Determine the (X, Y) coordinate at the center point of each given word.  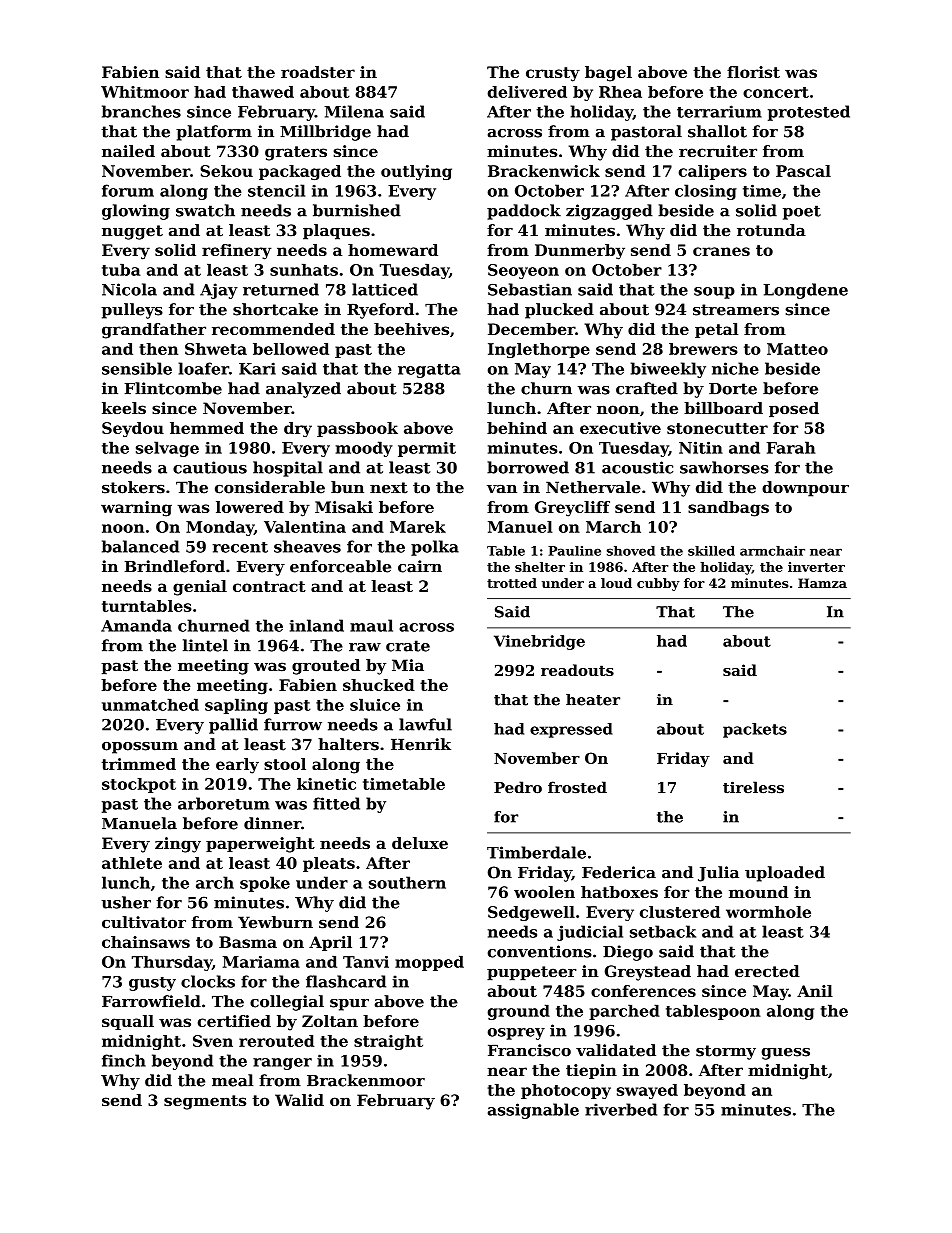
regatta (429, 371)
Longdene (805, 291)
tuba (121, 270)
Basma (248, 942)
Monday (220, 528)
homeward (393, 250)
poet (802, 212)
